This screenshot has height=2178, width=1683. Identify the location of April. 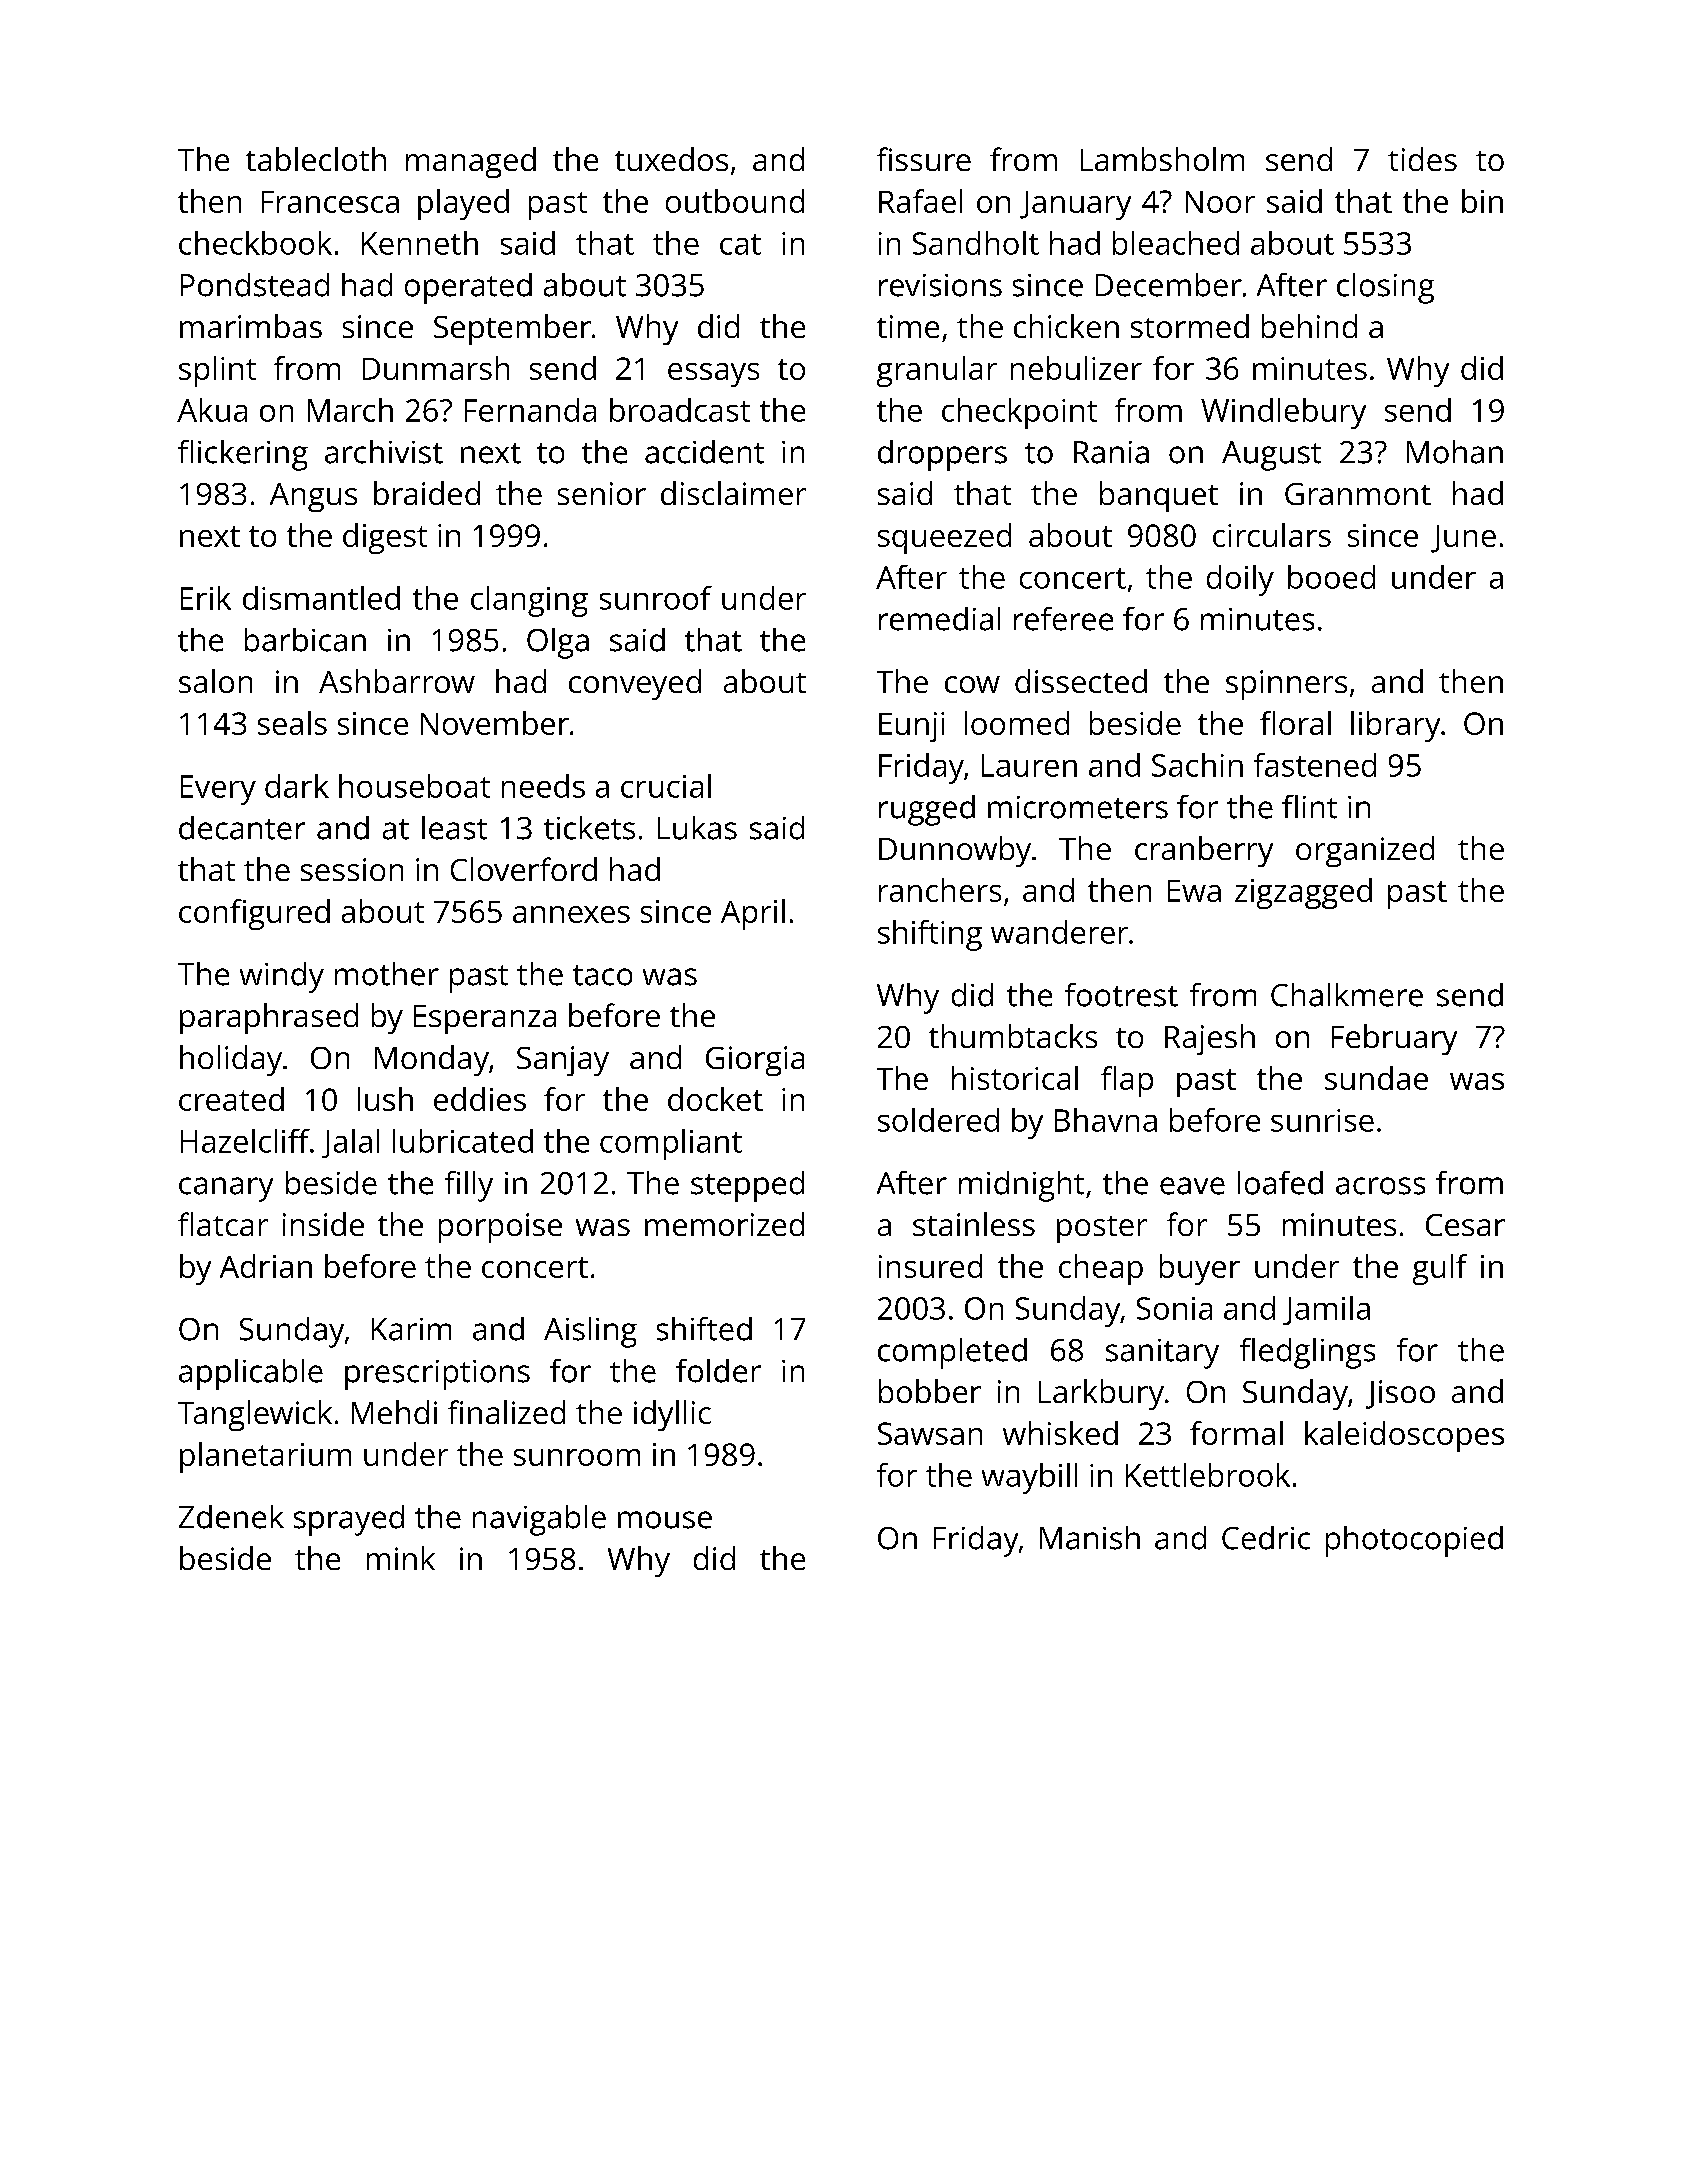
(753, 914).
